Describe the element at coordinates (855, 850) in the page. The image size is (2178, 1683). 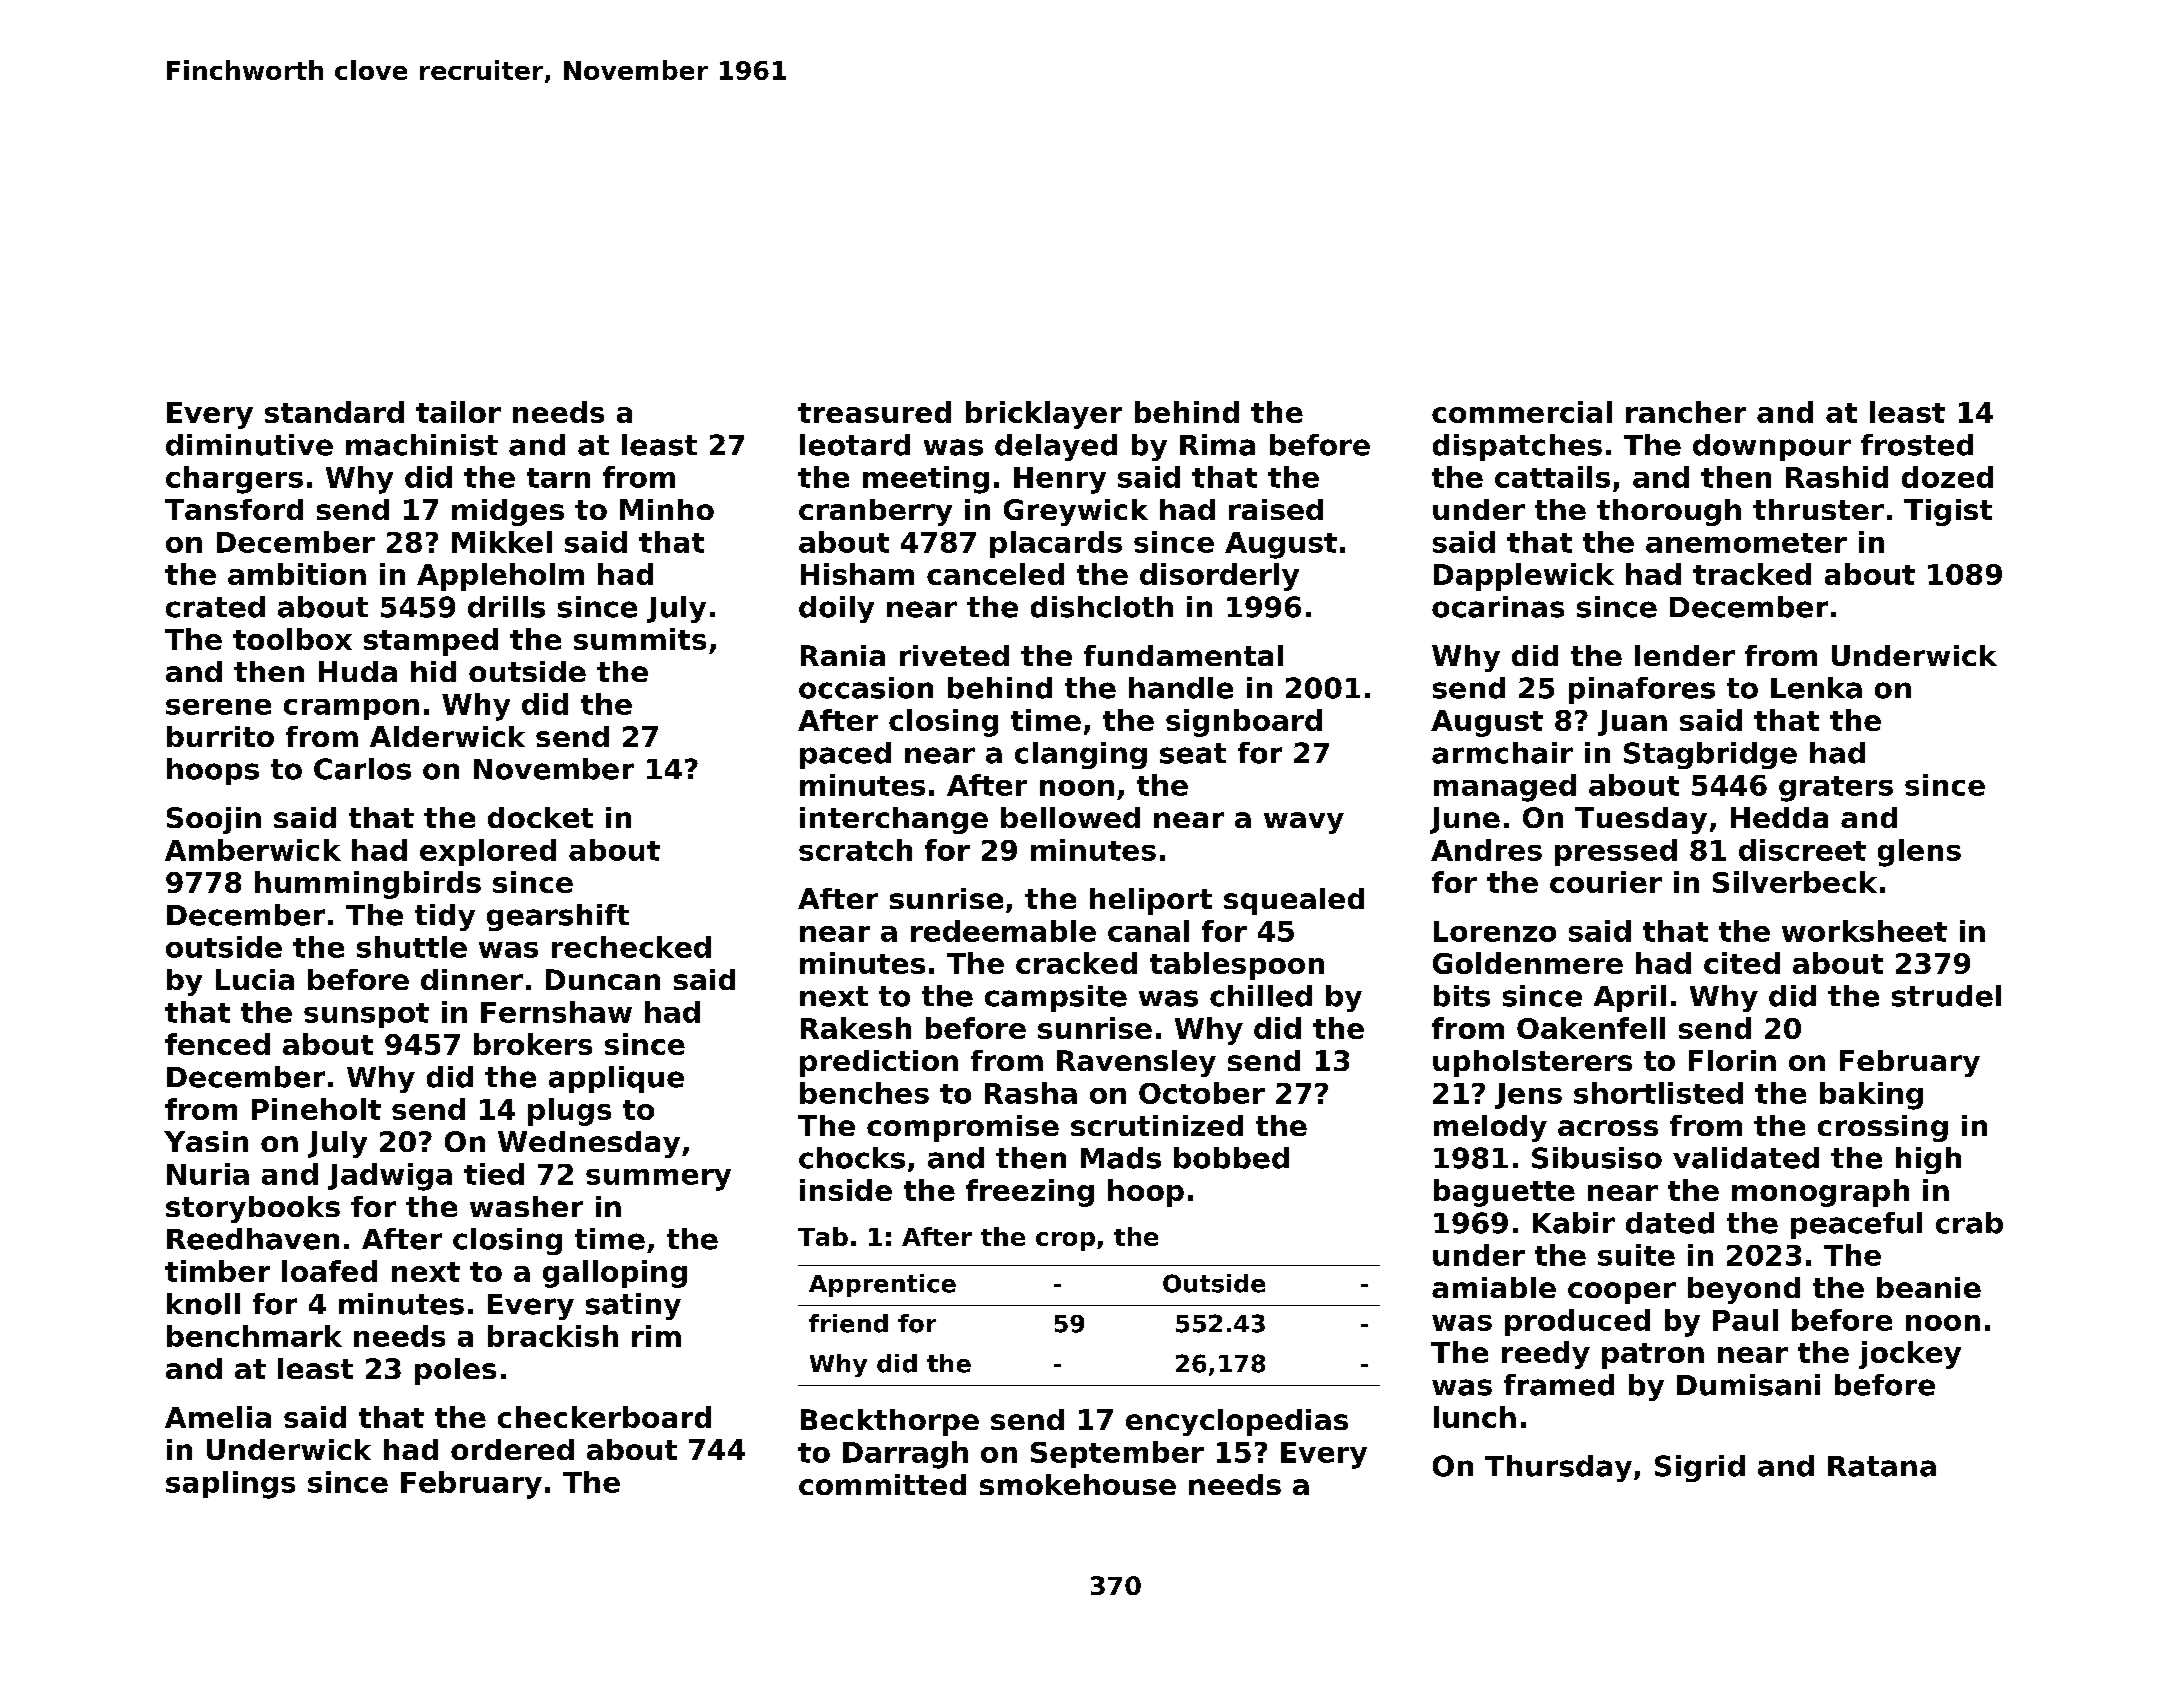
I see `scratch` at that location.
